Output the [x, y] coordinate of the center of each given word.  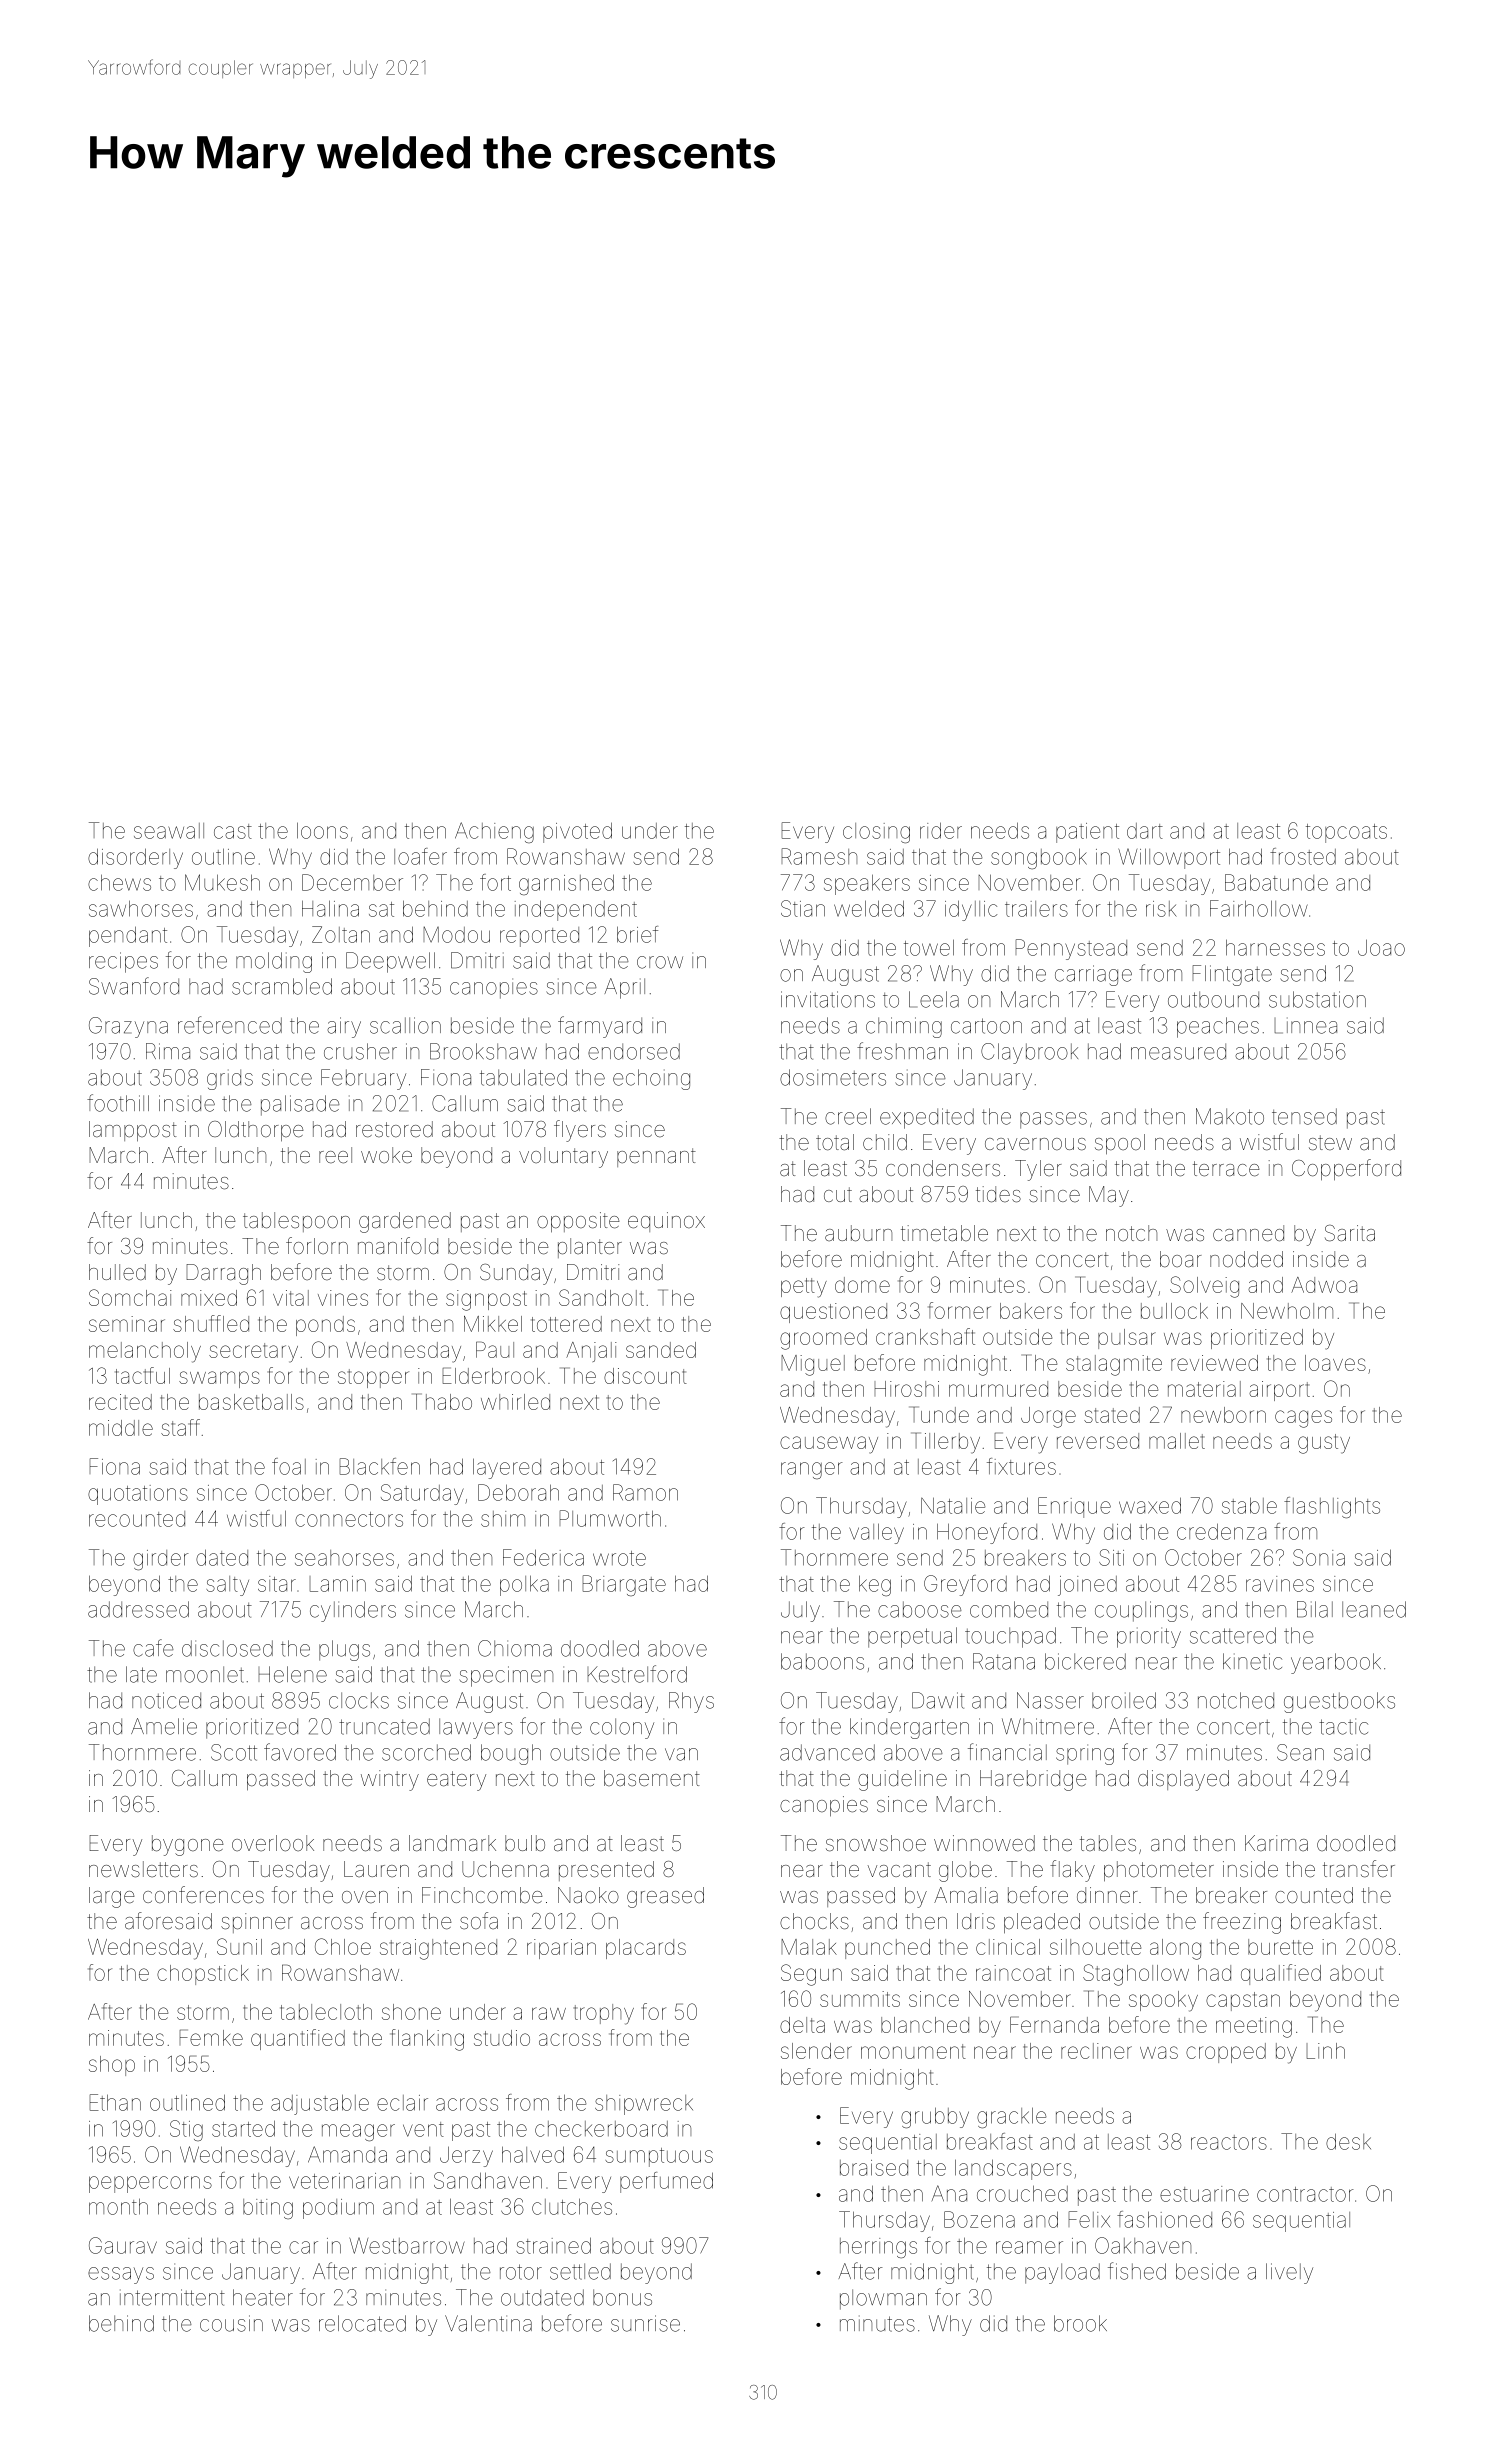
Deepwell [390, 962]
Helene [292, 1674]
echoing [651, 1079]
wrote [619, 1558]
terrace [1226, 1169]
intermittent [172, 2297]
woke [386, 1155]
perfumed [666, 2182]
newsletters [143, 1869]
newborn [1223, 1415]
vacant [899, 1870]
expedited [927, 1118]
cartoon [986, 1026]
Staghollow [1136, 1975]
